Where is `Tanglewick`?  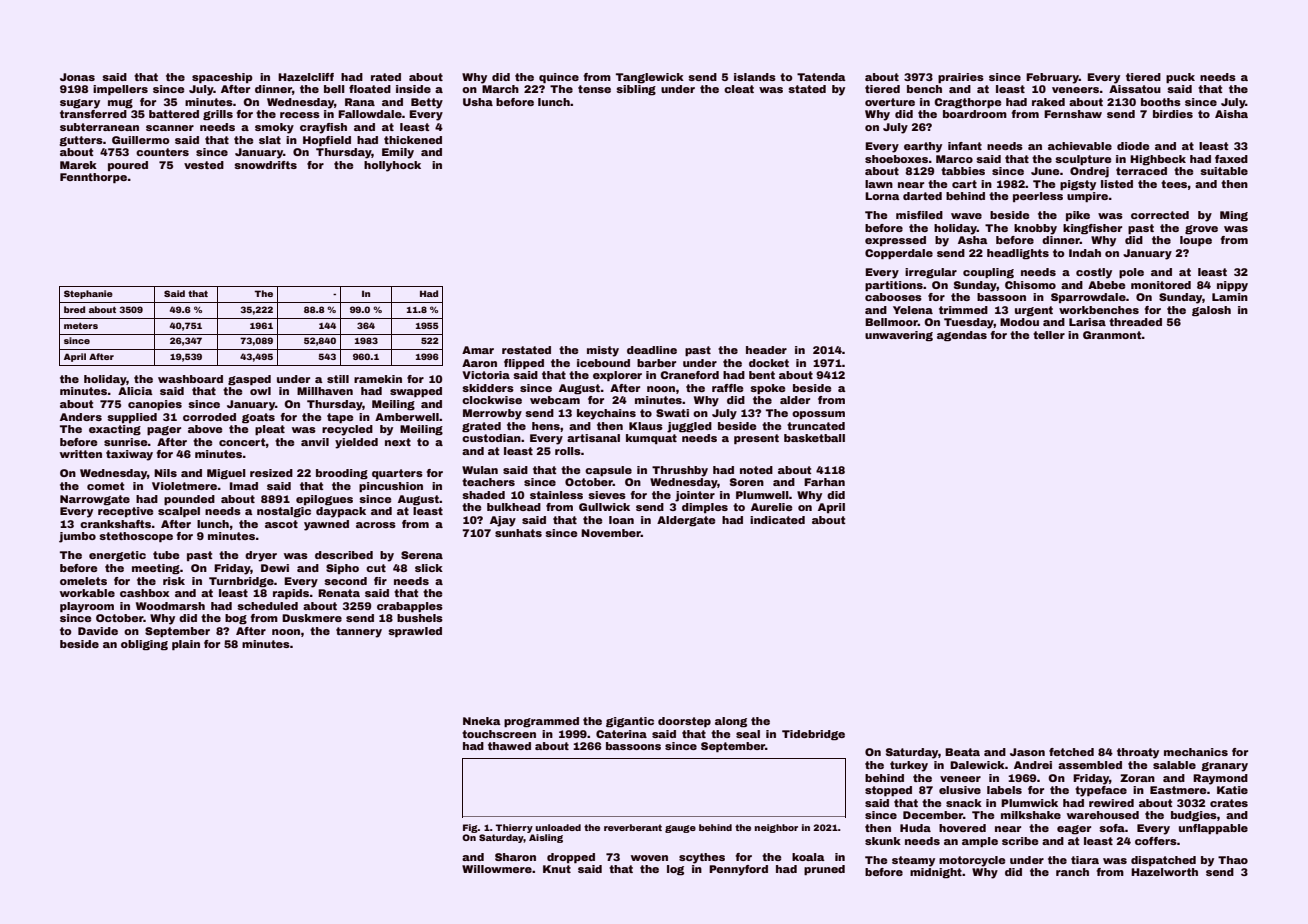 Tanglewick is located at coordinates (650, 78).
